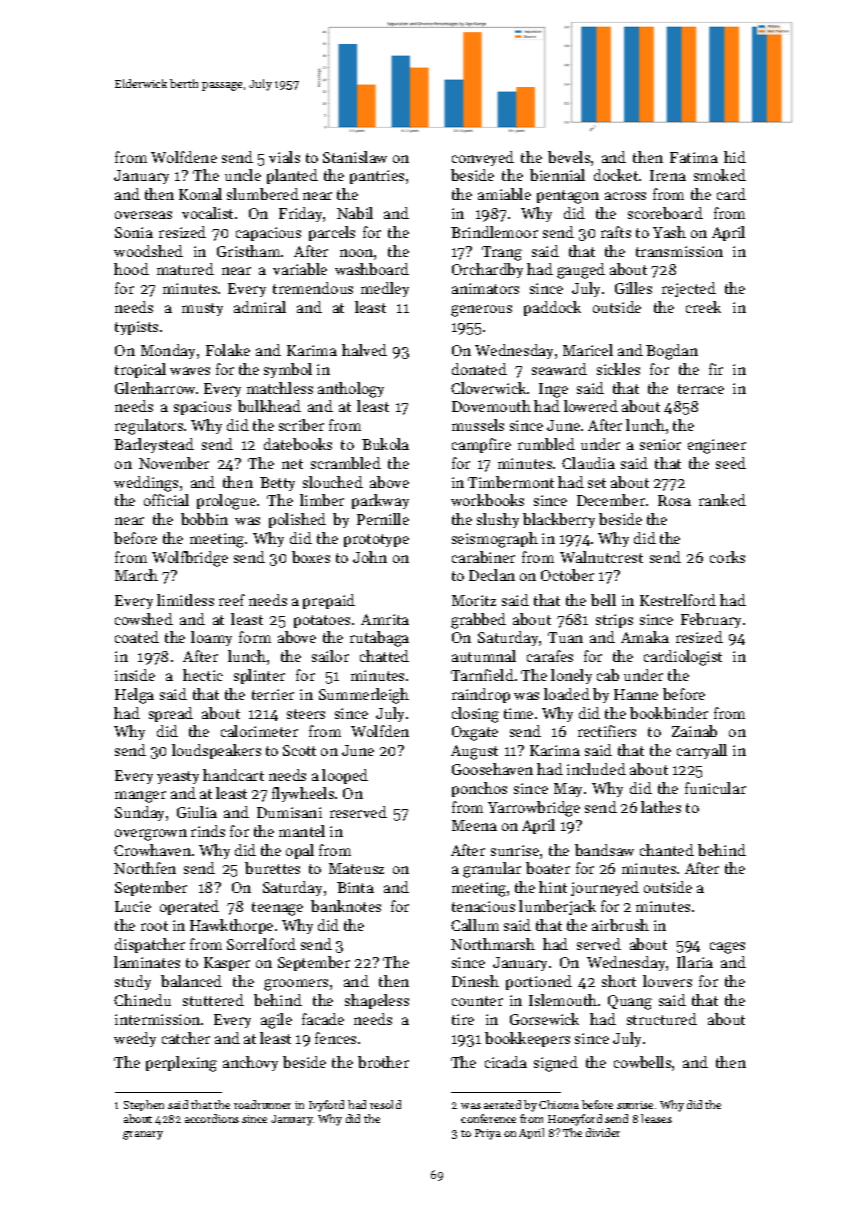 The image size is (861, 1222). What do you see at coordinates (351, 390) in the image?
I see `anthology` at bounding box center [351, 390].
